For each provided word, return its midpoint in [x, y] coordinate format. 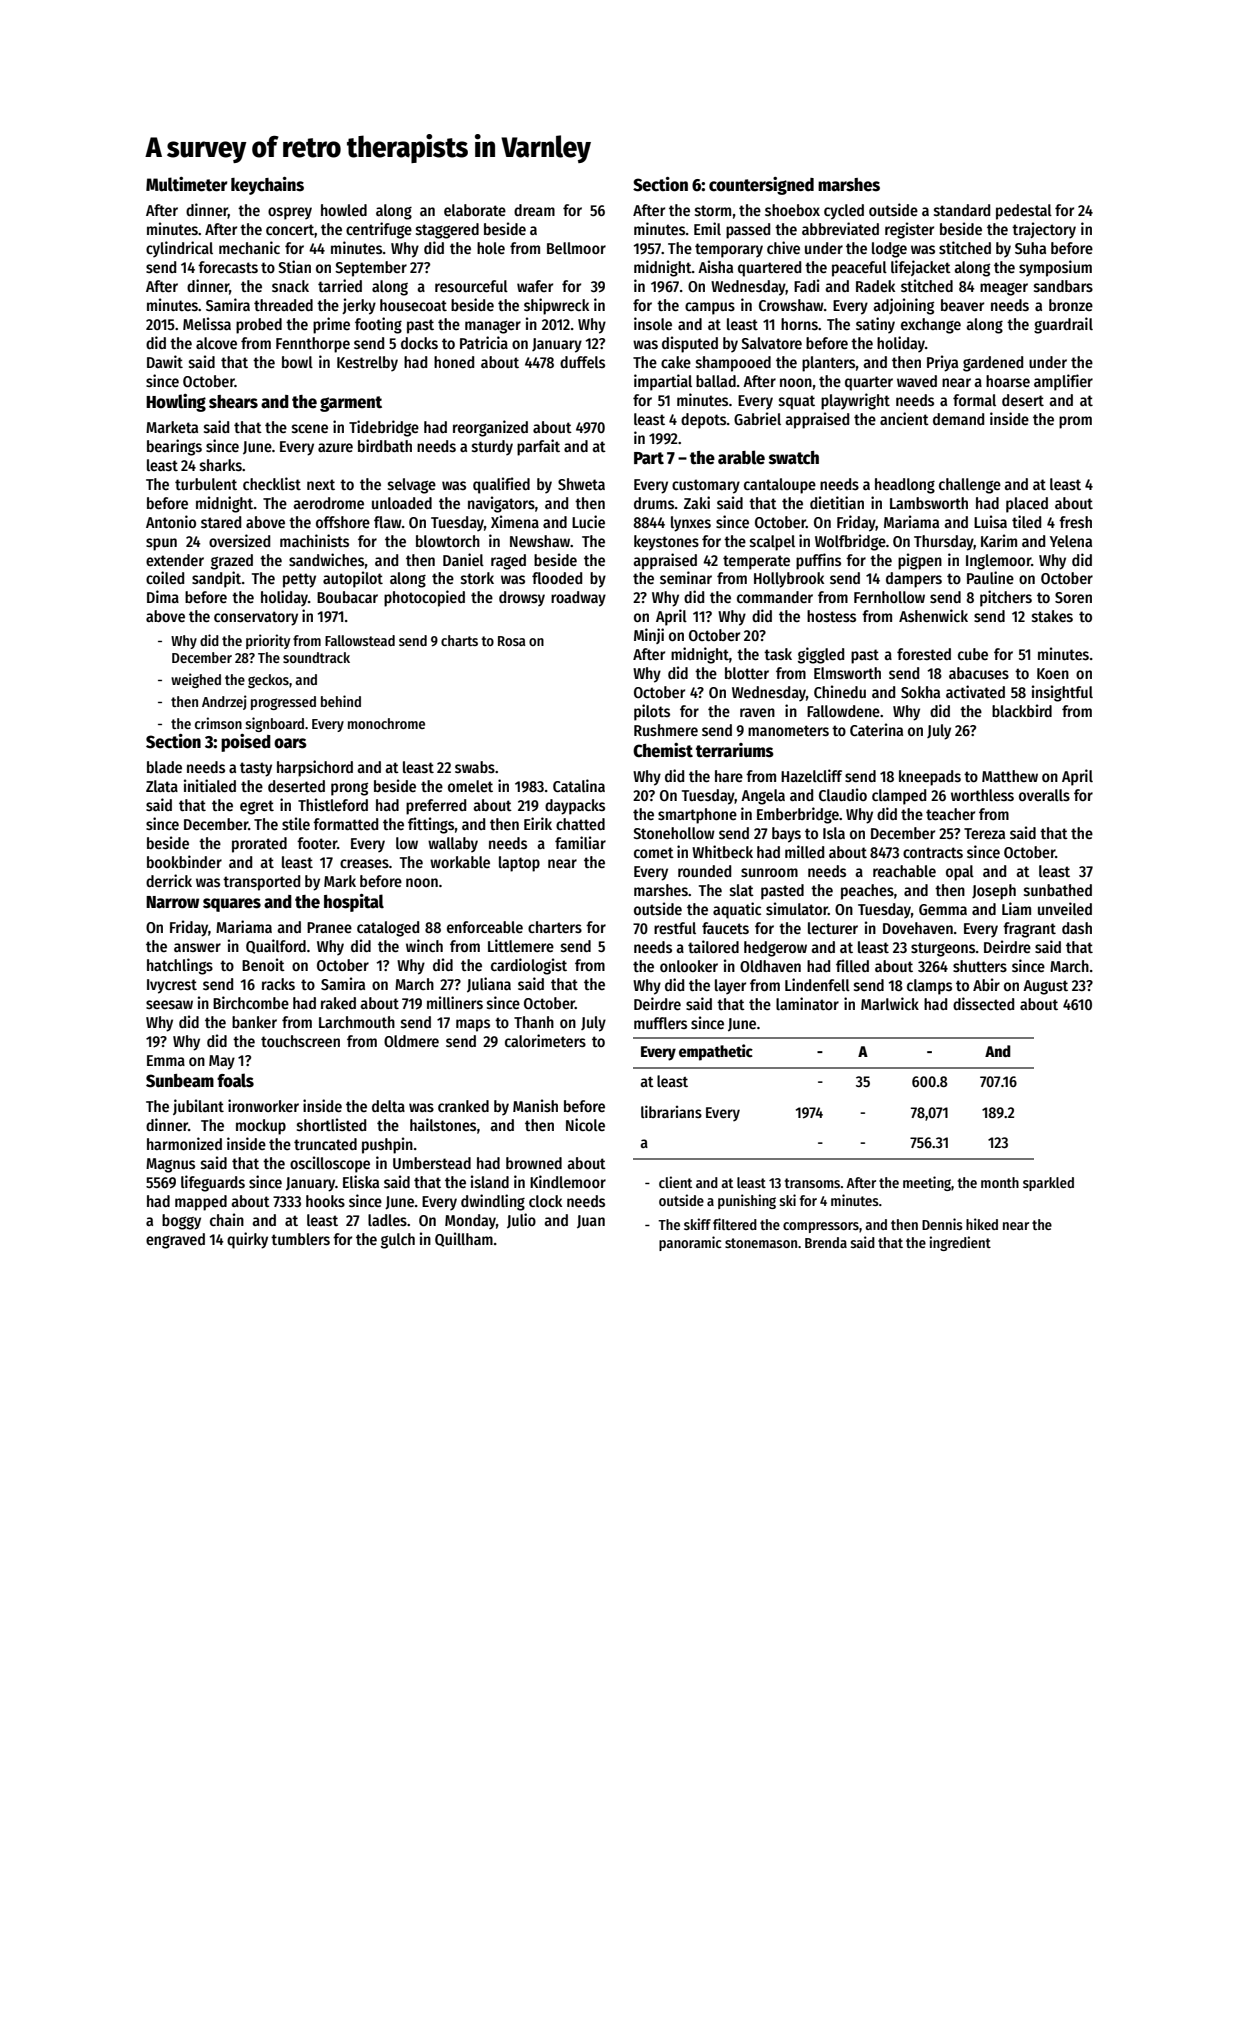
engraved [175, 1241]
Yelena [1071, 541]
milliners [455, 1003]
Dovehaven [918, 928]
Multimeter [187, 184]
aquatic [737, 910]
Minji [649, 636]
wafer [535, 286]
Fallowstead [360, 640]
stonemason [761, 1243]
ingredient [960, 1243]
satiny [875, 325]
